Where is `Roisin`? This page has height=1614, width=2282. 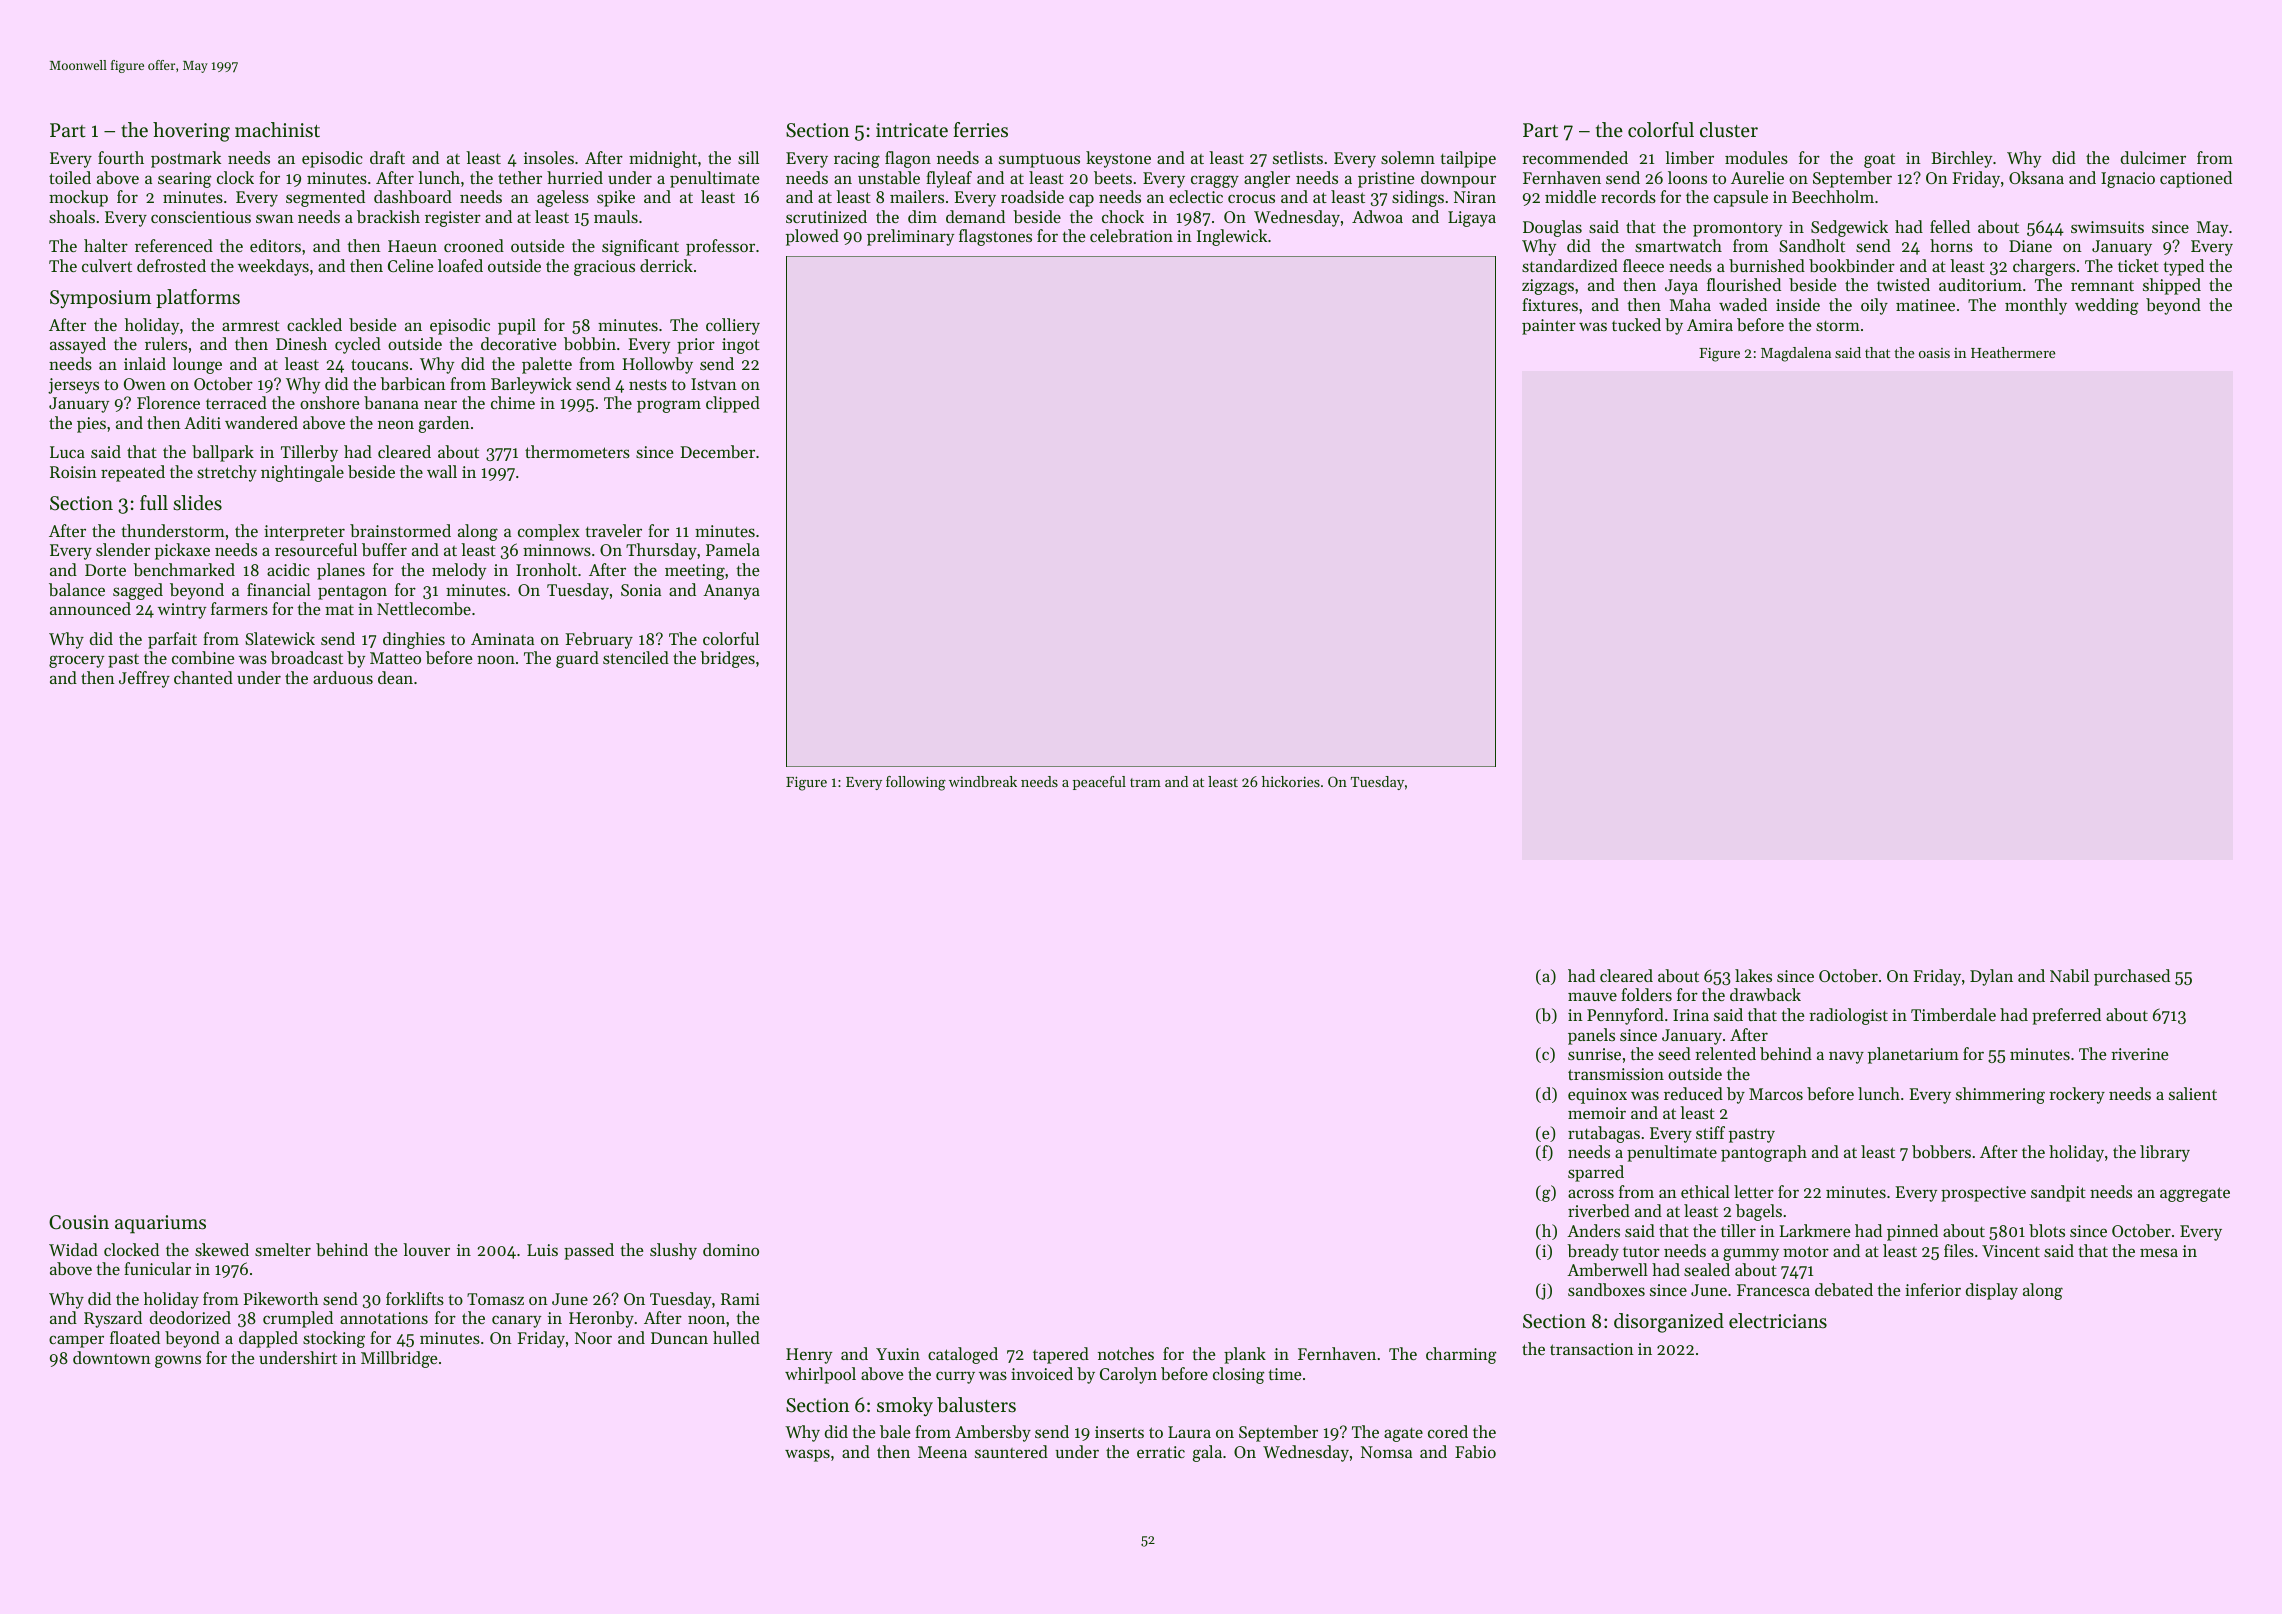
Roisin is located at coordinates (73, 472).
